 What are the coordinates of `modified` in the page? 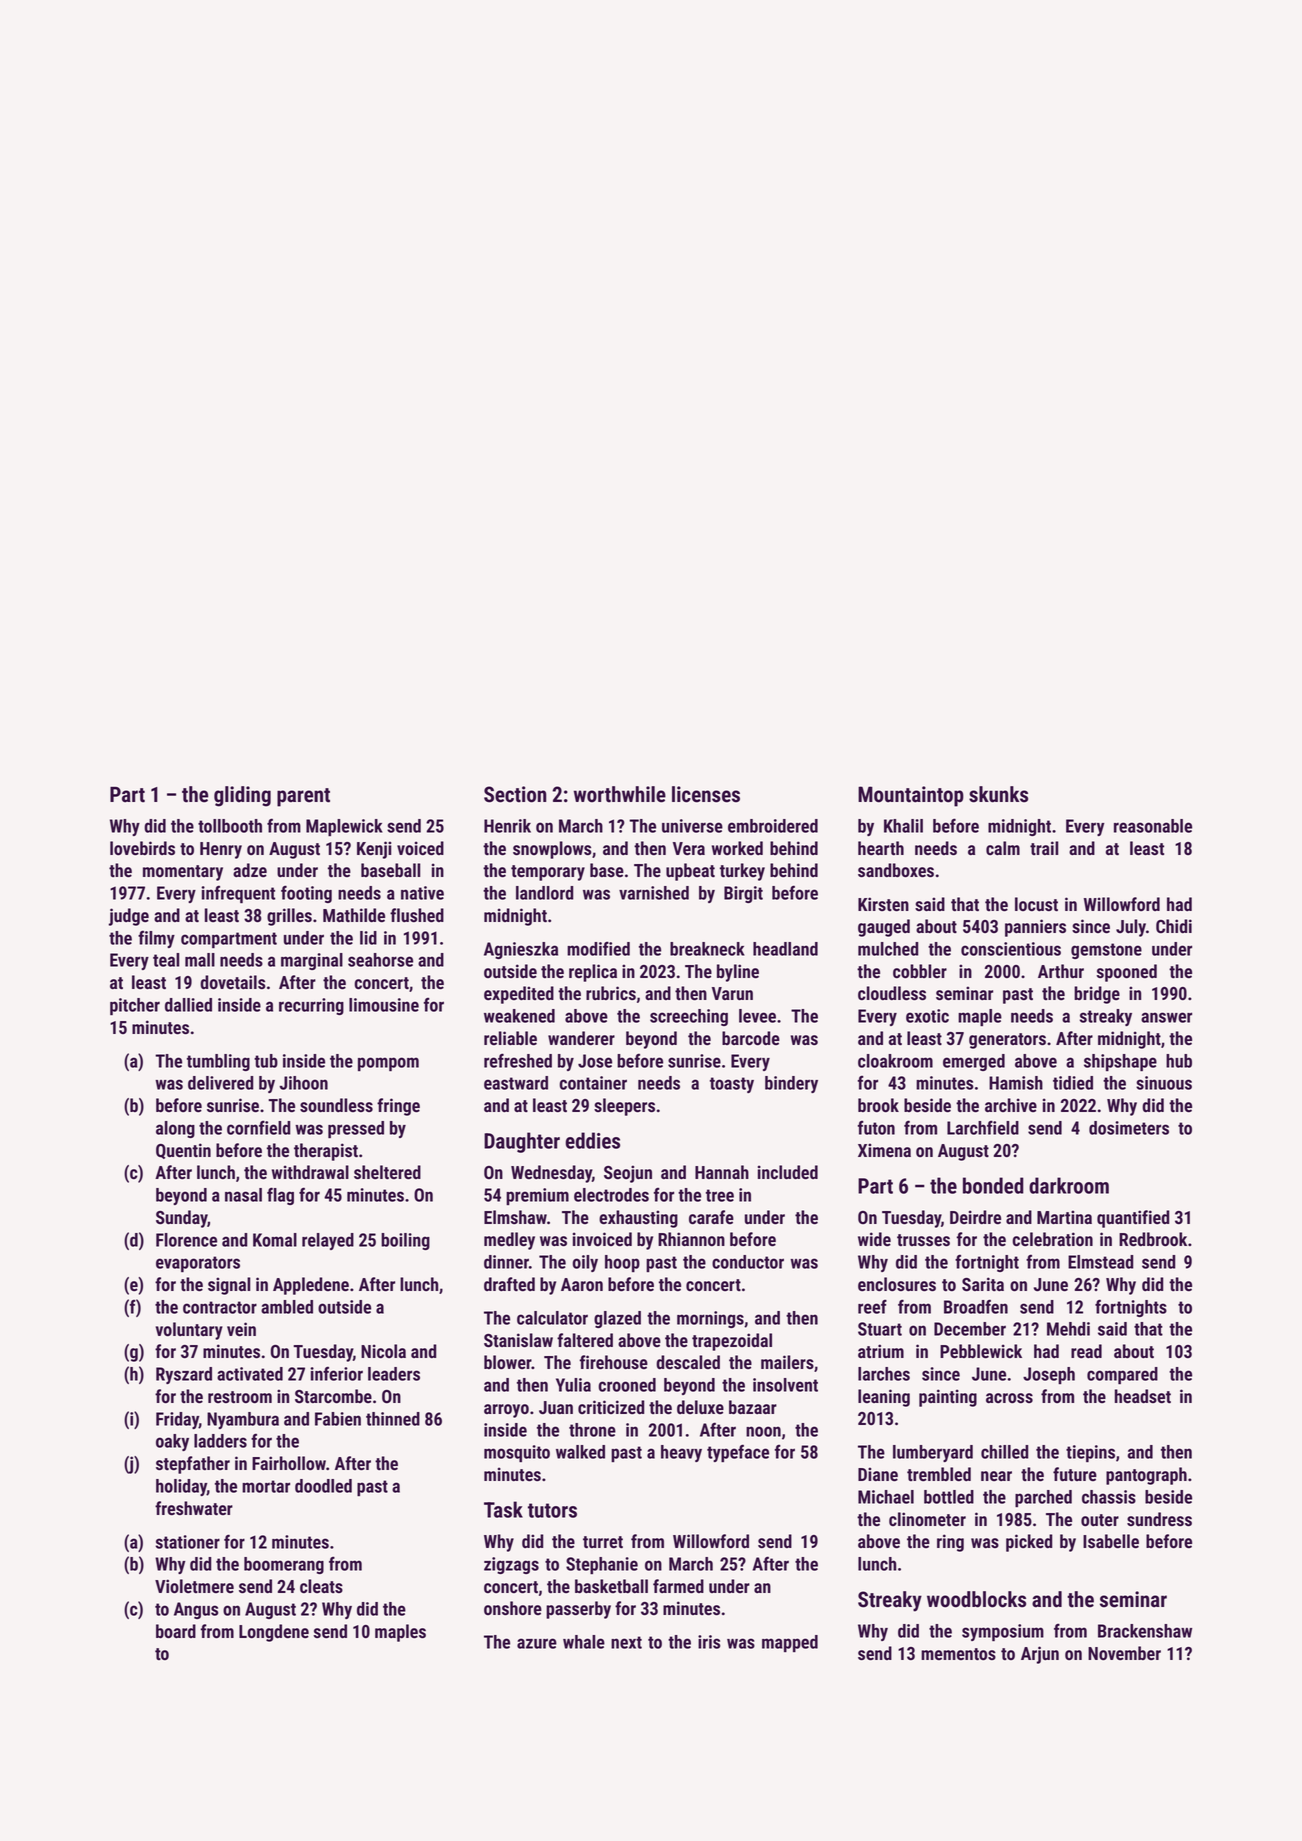 It's located at (598, 948).
